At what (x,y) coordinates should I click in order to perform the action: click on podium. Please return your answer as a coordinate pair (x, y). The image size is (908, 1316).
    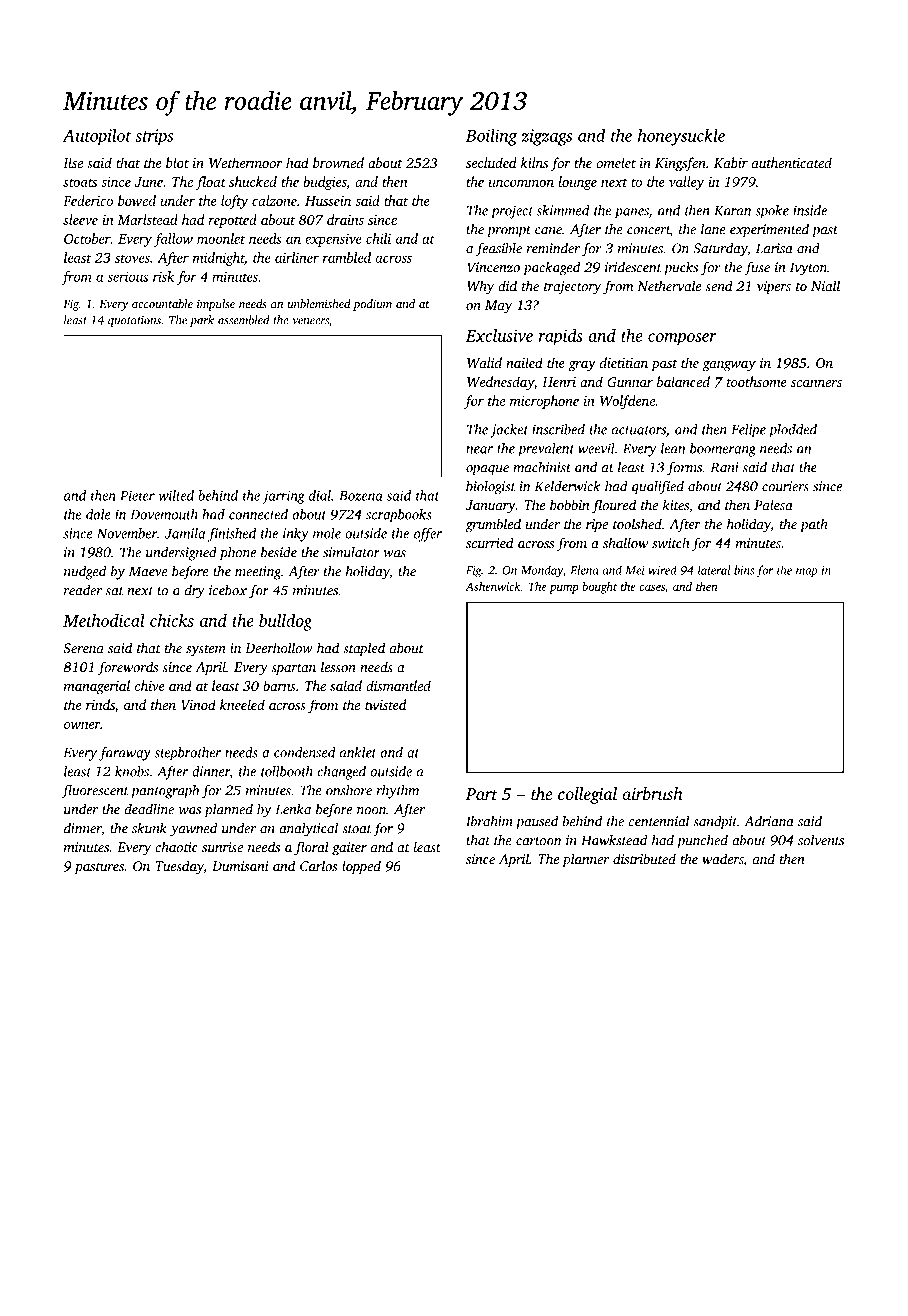
    Looking at the image, I should click on (372, 305).
